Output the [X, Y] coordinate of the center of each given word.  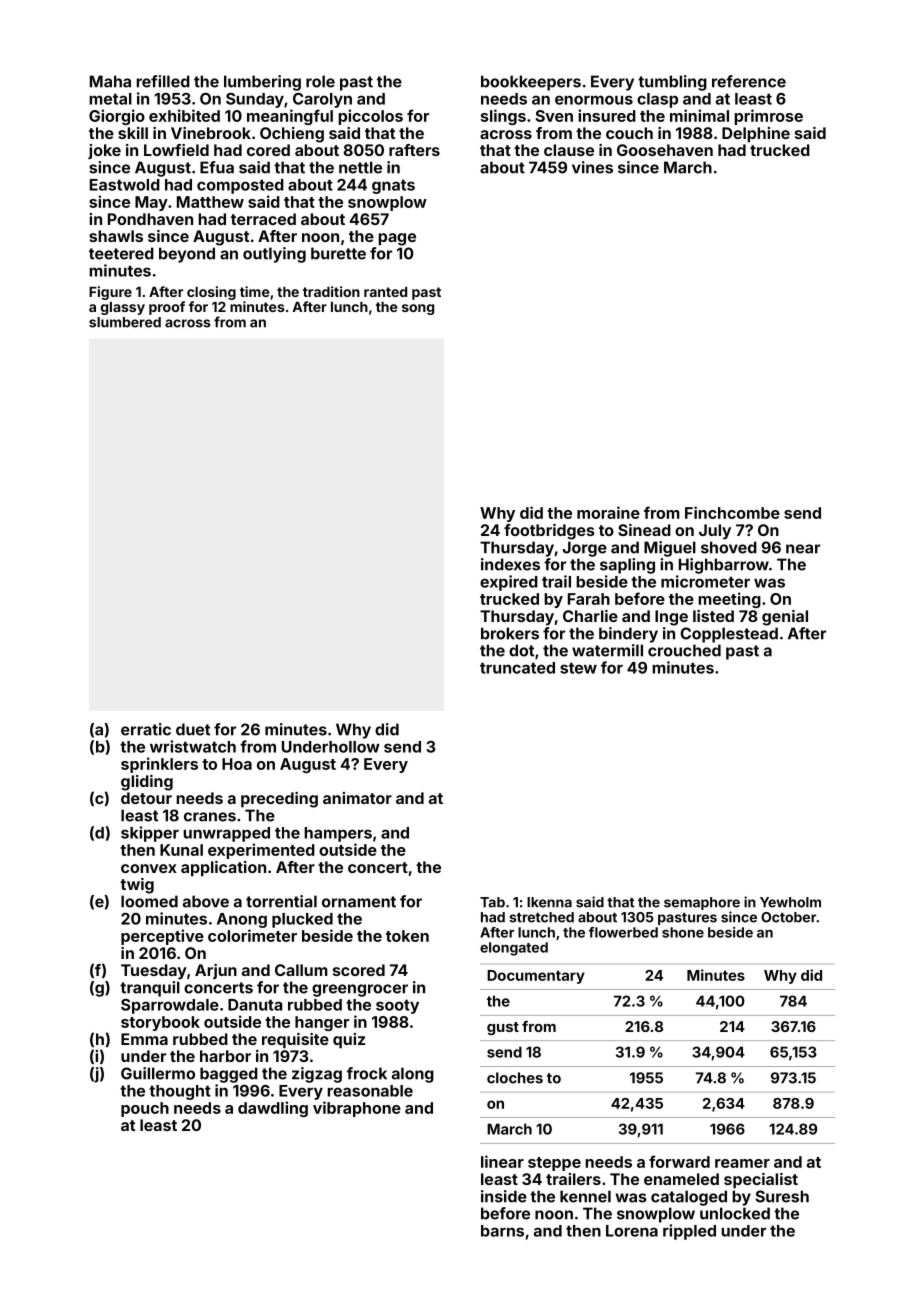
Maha [110, 81]
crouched [684, 650]
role [320, 81]
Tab [492, 902]
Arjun [216, 971]
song [418, 309]
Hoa [237, 764]
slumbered [125, 322]
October [788, 917]
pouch [145, 1109]
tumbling [672, 83]
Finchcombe [732, 512]
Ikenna [549, 902]
